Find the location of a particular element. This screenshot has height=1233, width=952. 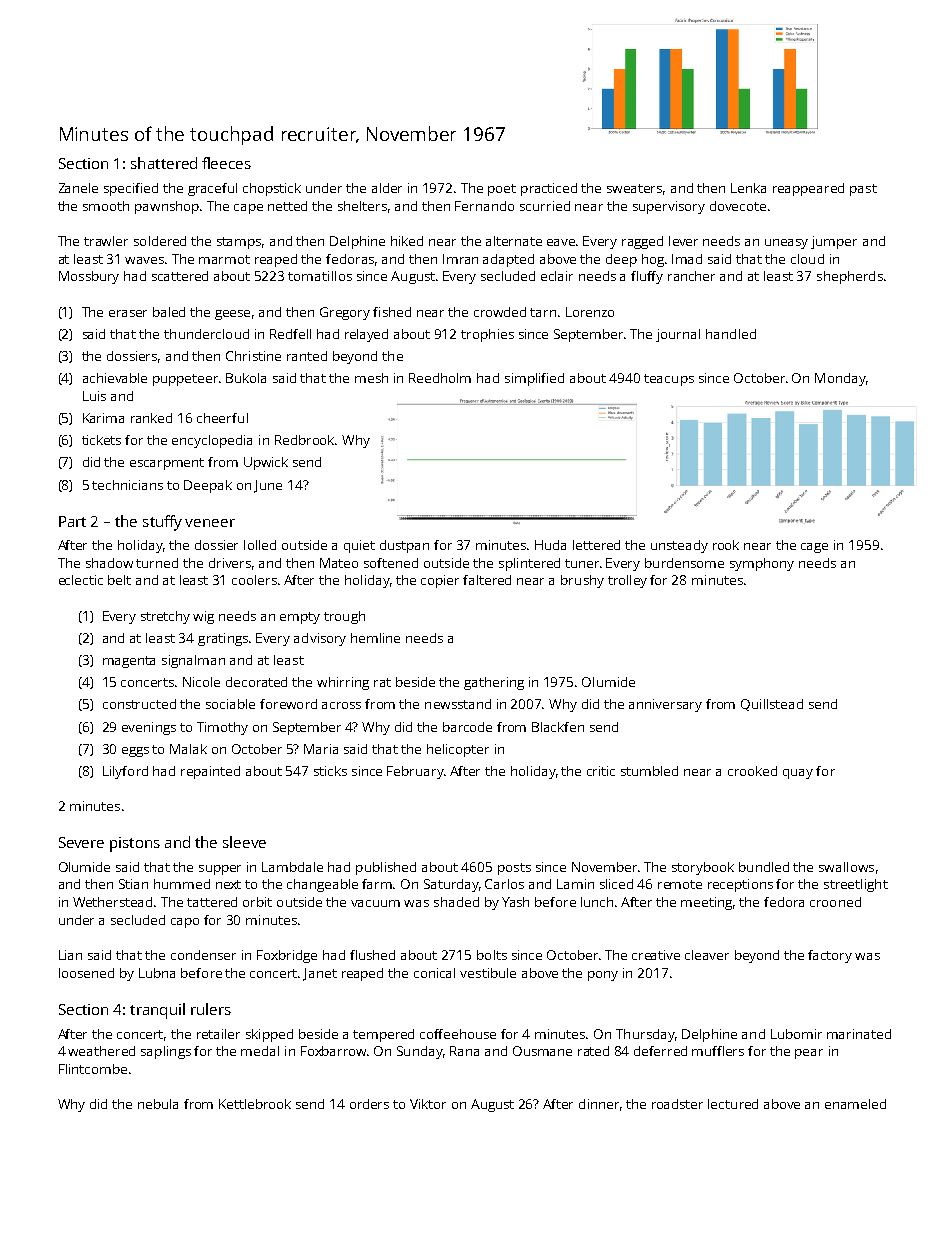

anniversary is located at coordinates (665, 705).
